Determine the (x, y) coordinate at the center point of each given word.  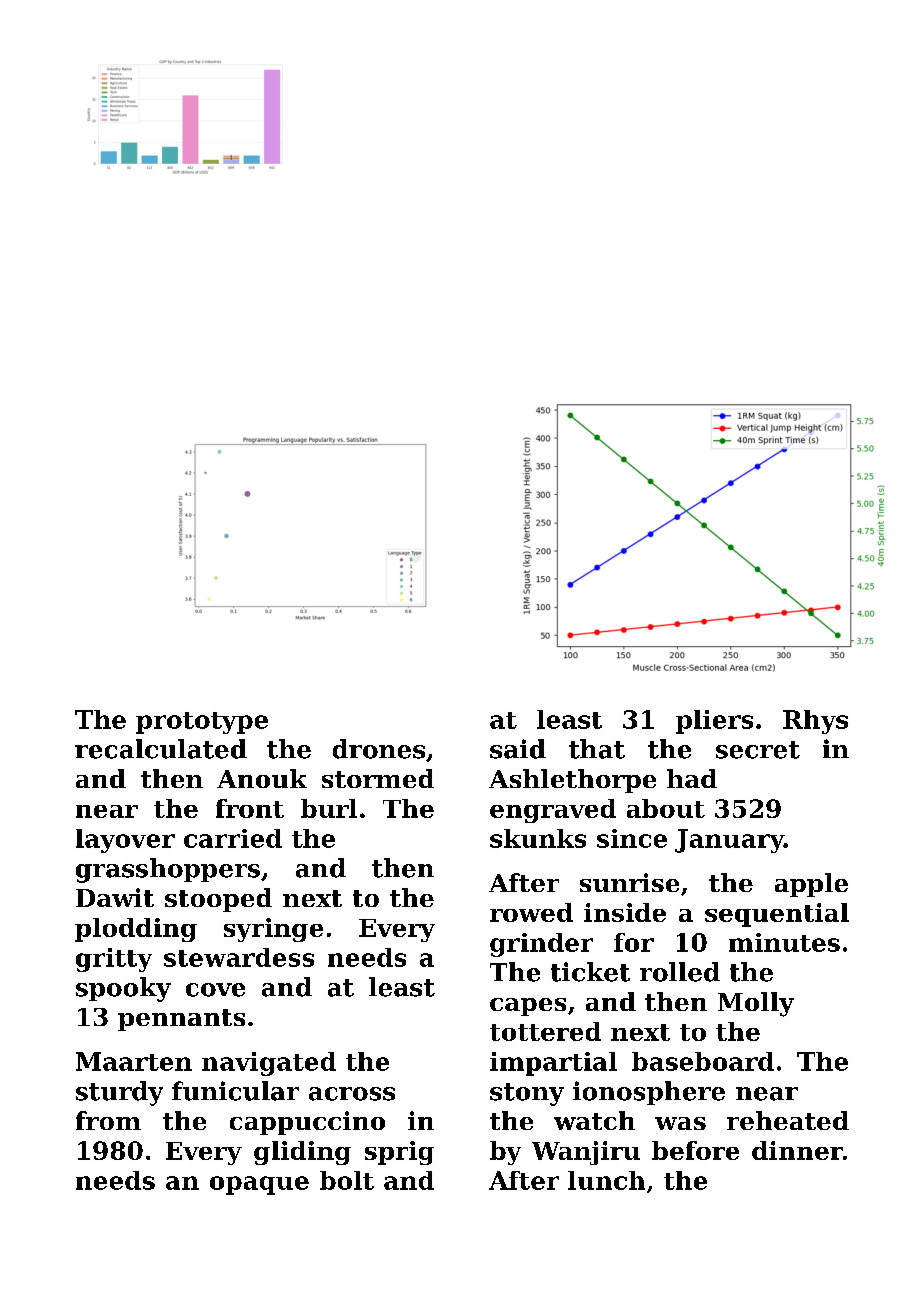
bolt (347, 1180)
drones (379, 749)
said (518, 749)
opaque (259, 1185)
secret (758, 750)
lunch (606, 1180)
